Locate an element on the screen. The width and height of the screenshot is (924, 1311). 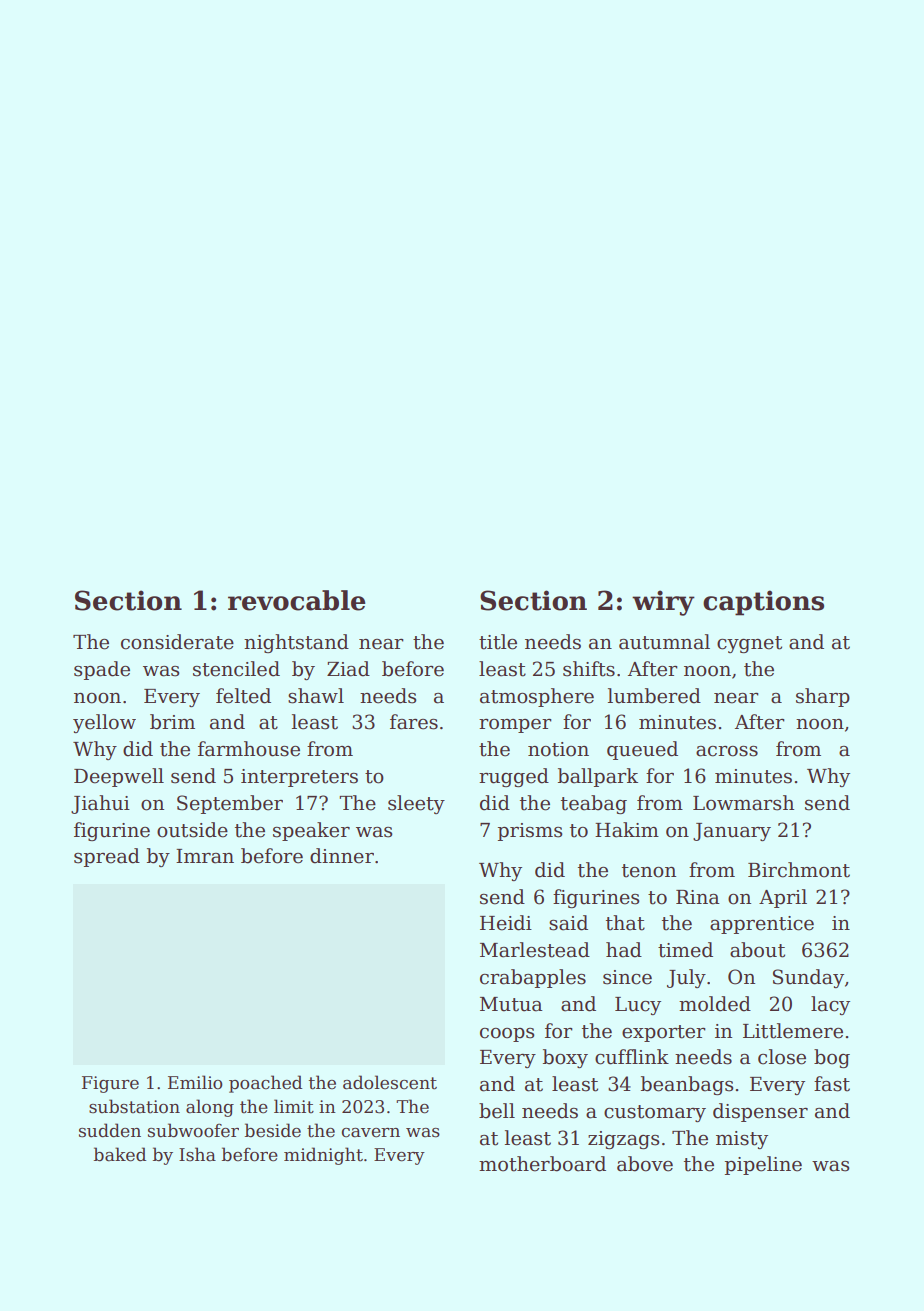
baked is located at coordinates (120, 1154).
